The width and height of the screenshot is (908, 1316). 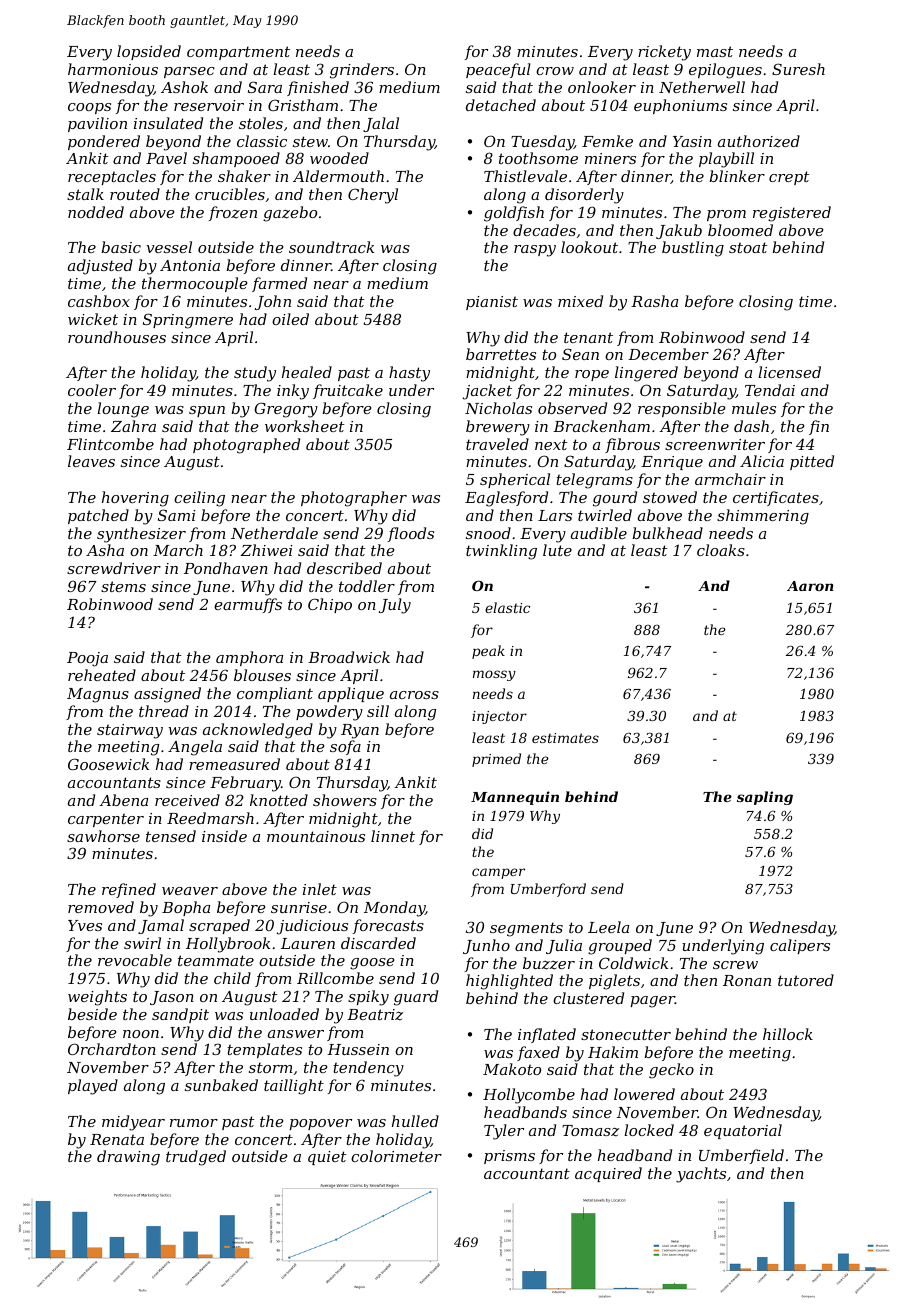 I want to click on licensed, so click(x=789, y=372).
